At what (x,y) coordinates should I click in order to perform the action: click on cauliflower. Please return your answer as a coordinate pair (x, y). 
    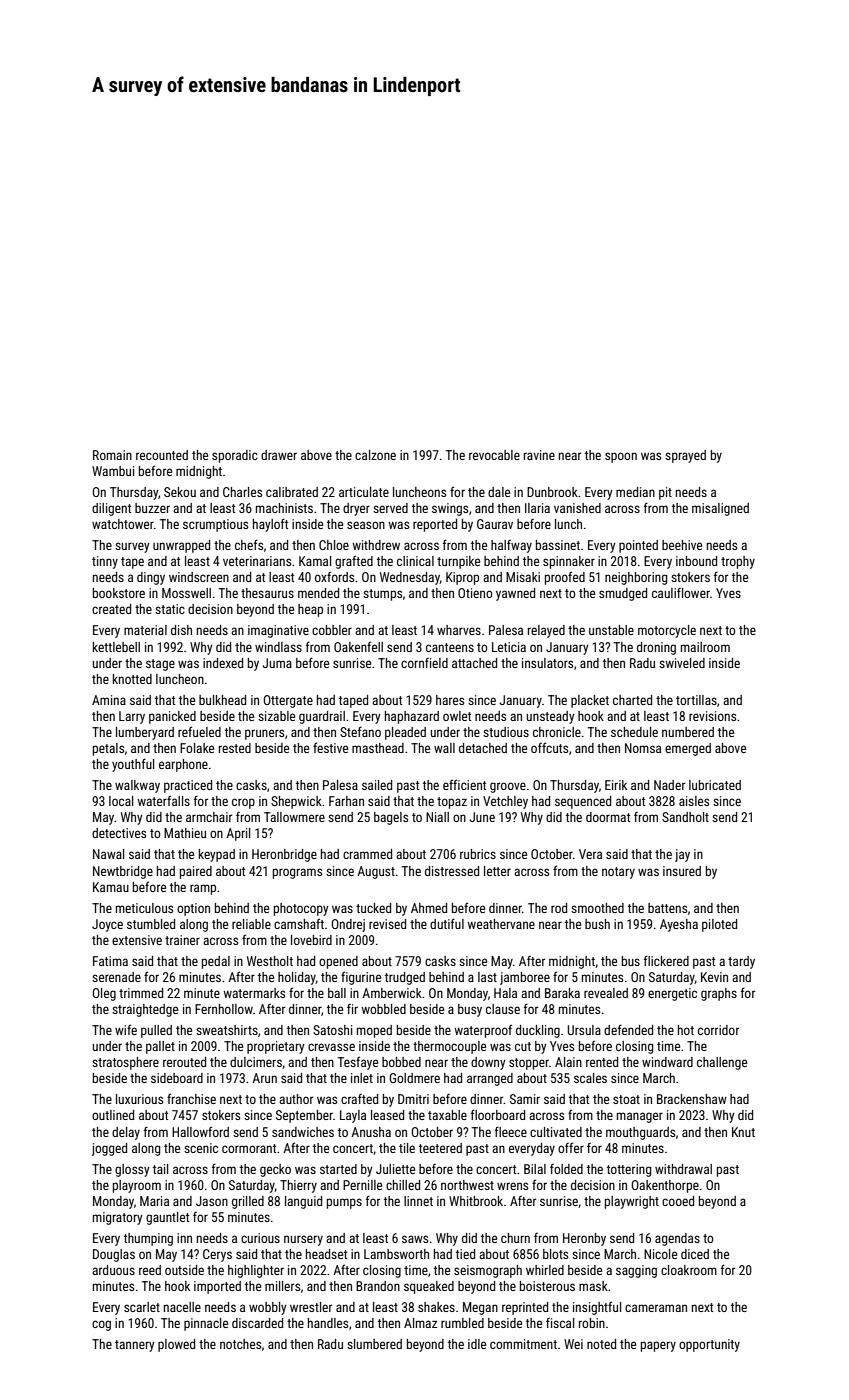
    Looking at the image, I should click on (681, 593).
